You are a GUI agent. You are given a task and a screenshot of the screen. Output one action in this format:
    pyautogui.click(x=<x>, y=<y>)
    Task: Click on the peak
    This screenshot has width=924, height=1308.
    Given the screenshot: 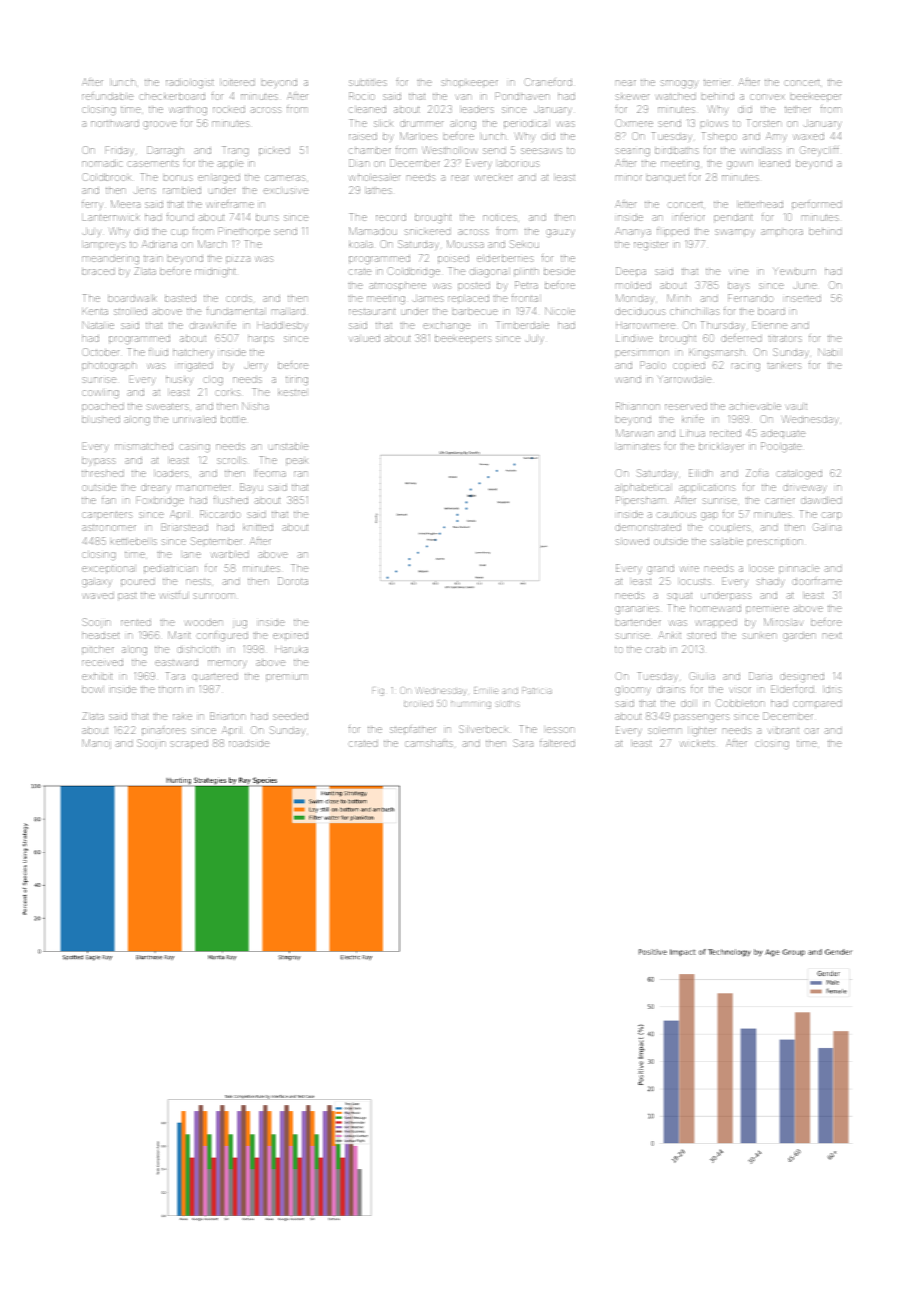 What is the action you would take?
    pyautogui.click(x=297, y=462)
